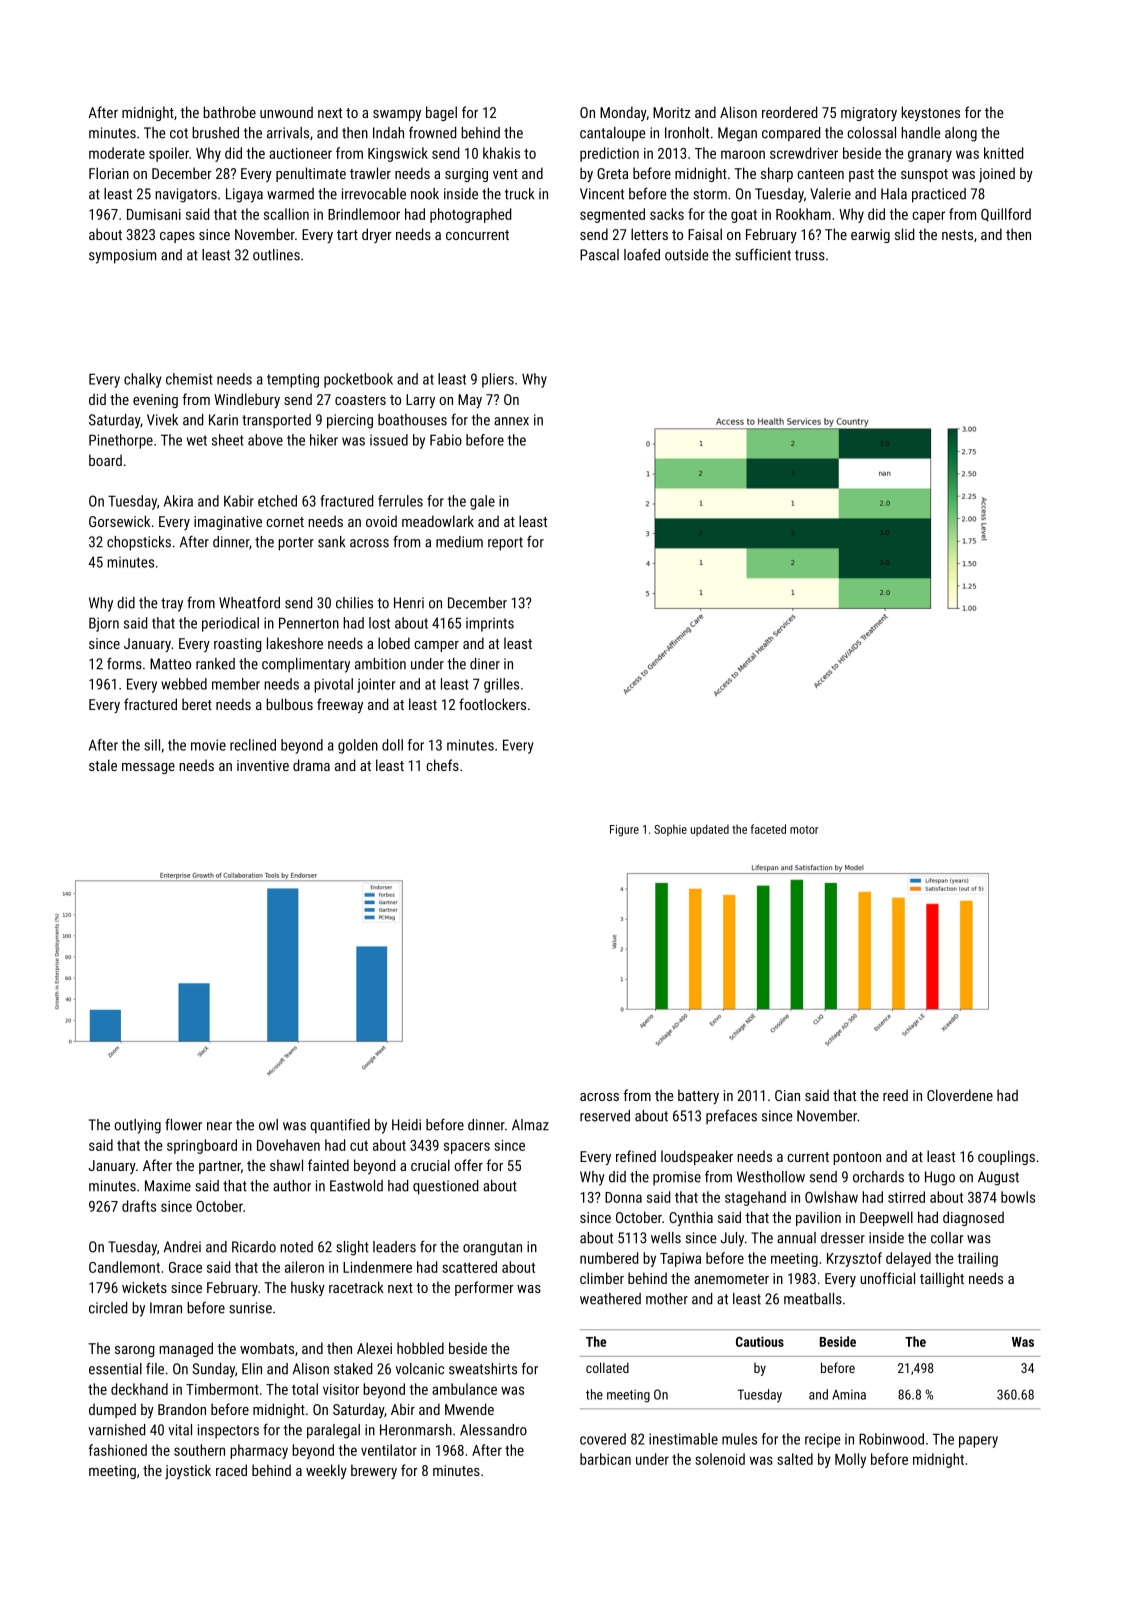  What do you see at coordinates (670, 830) in the page?
I see `Sophie` at bounding box center [670, 830].
